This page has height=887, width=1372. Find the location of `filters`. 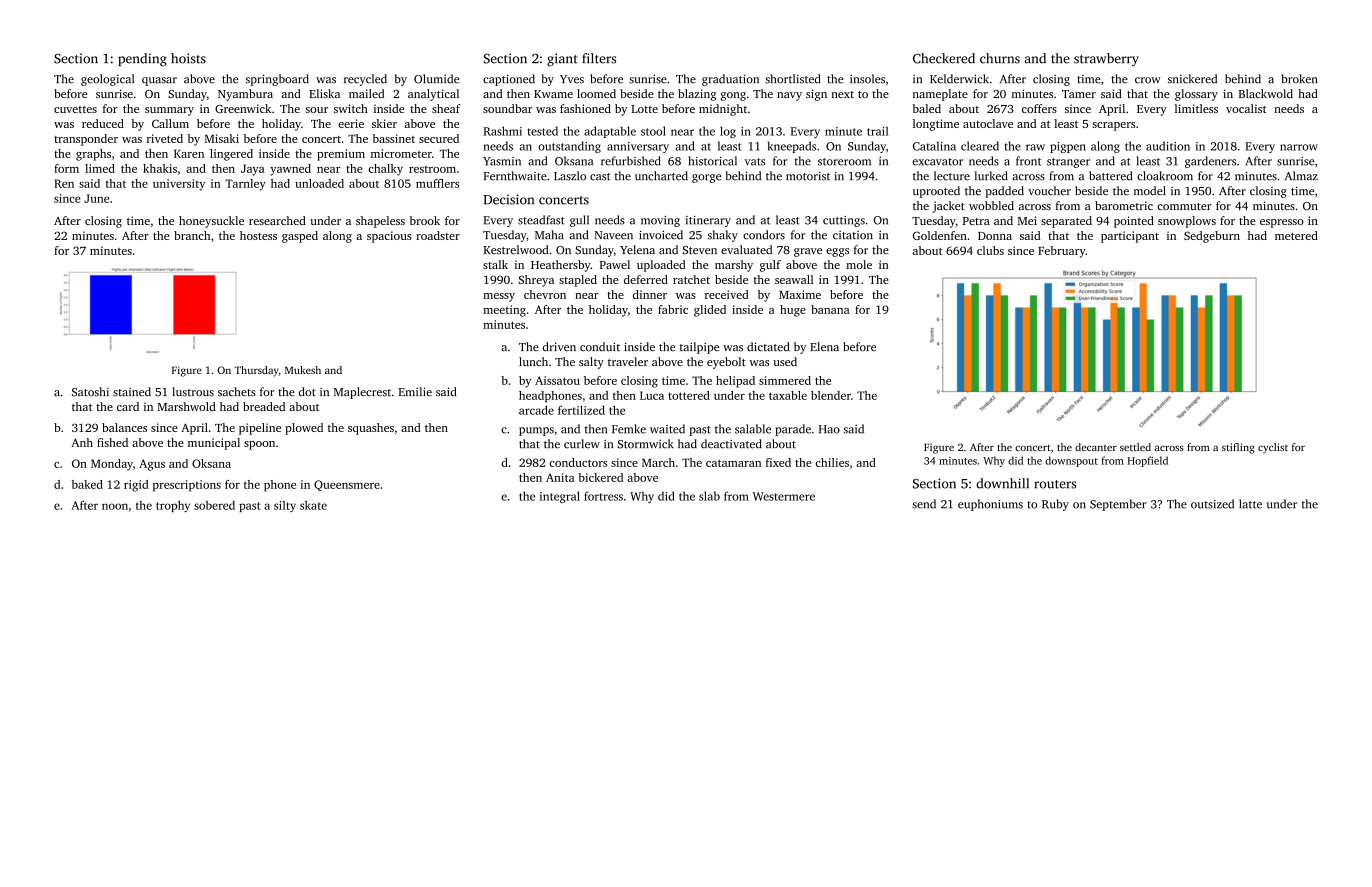

filters is located at coordinates (599, 58).
